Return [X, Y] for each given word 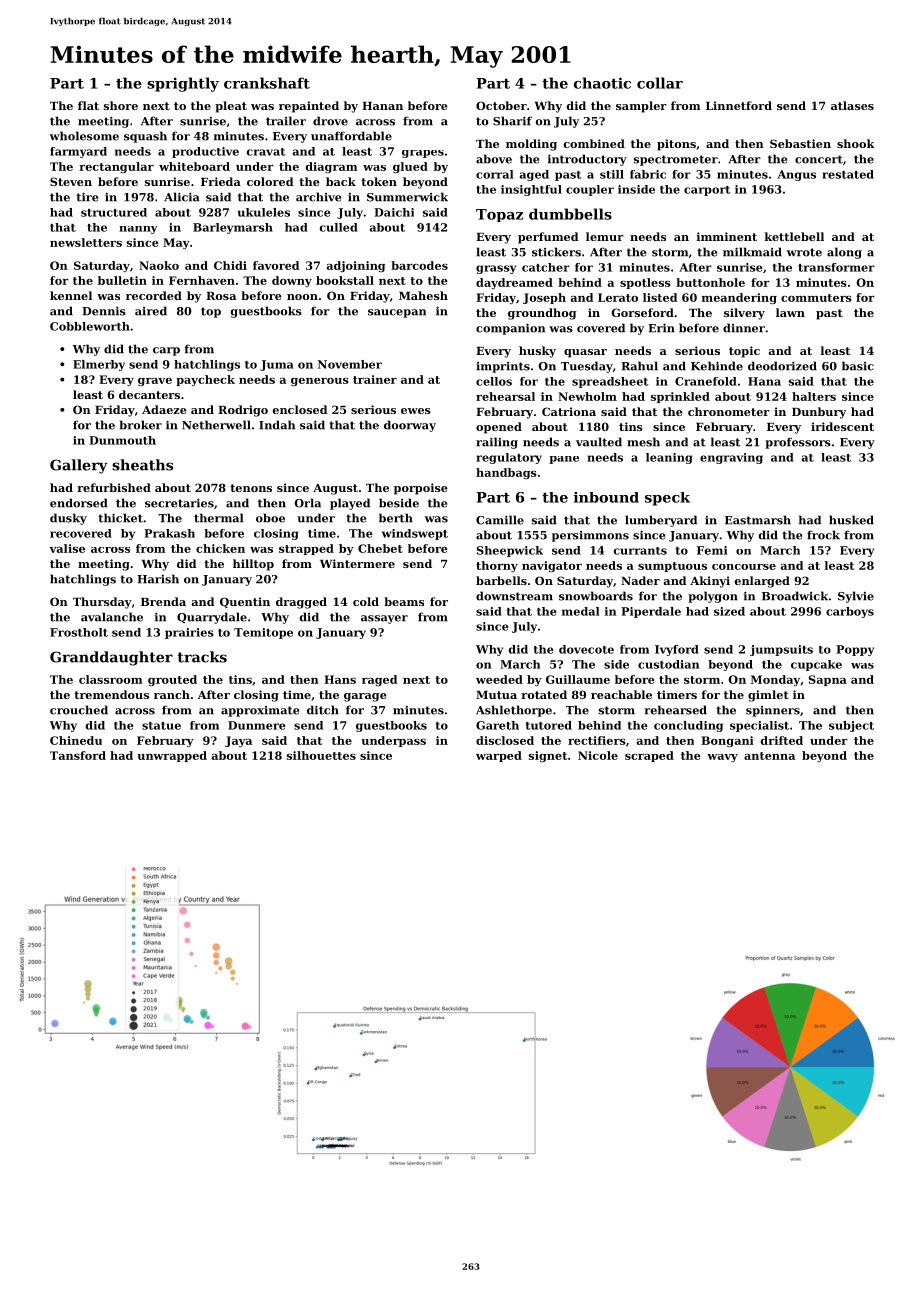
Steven [71, 181]
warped [499, 756]
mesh [643, 442]
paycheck [205, 380]
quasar [585, 353]
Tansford [78, 755]
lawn [790, 312]
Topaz [499, 215]
